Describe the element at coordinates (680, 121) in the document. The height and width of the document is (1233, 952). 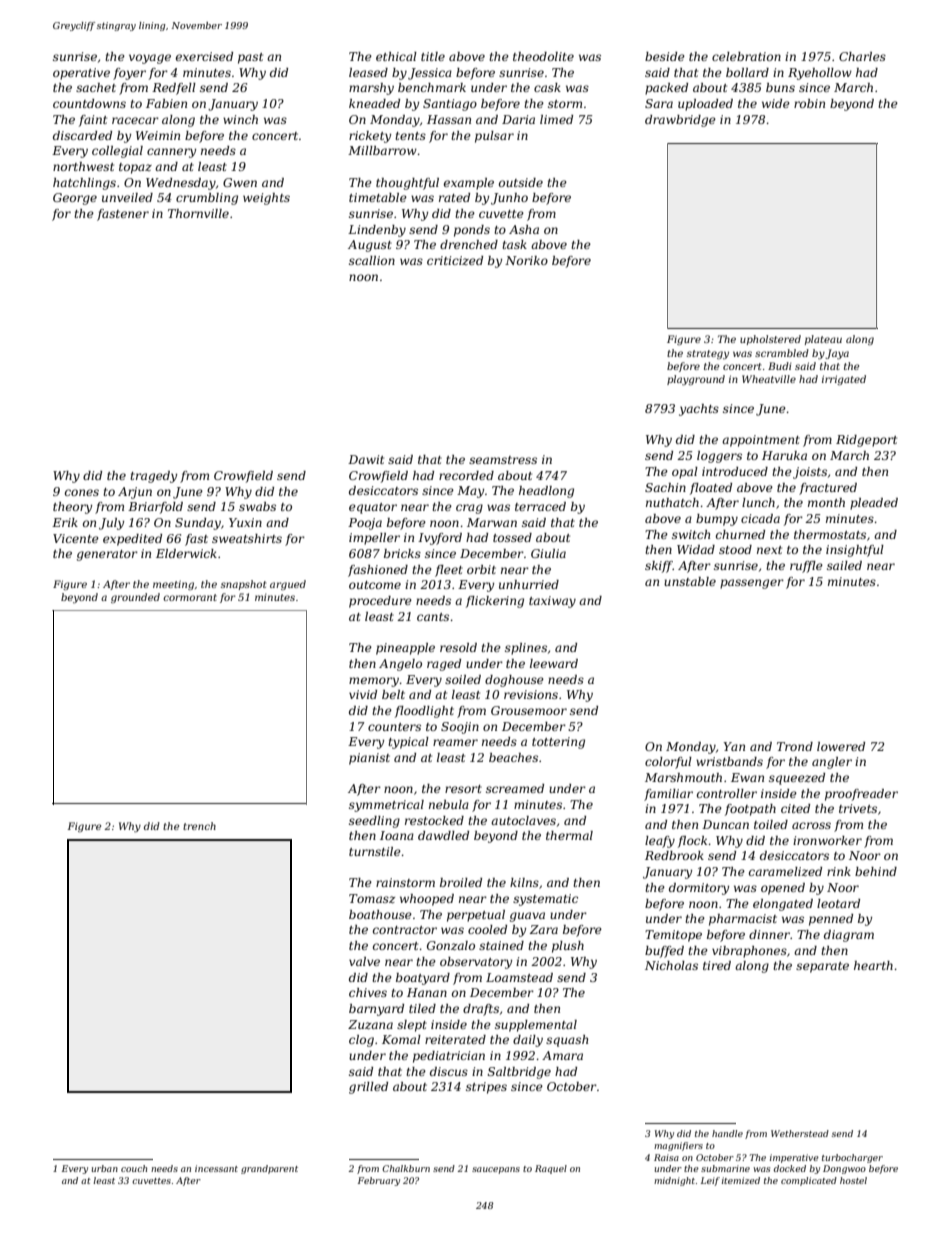
I see `drawbridge` at that location.
